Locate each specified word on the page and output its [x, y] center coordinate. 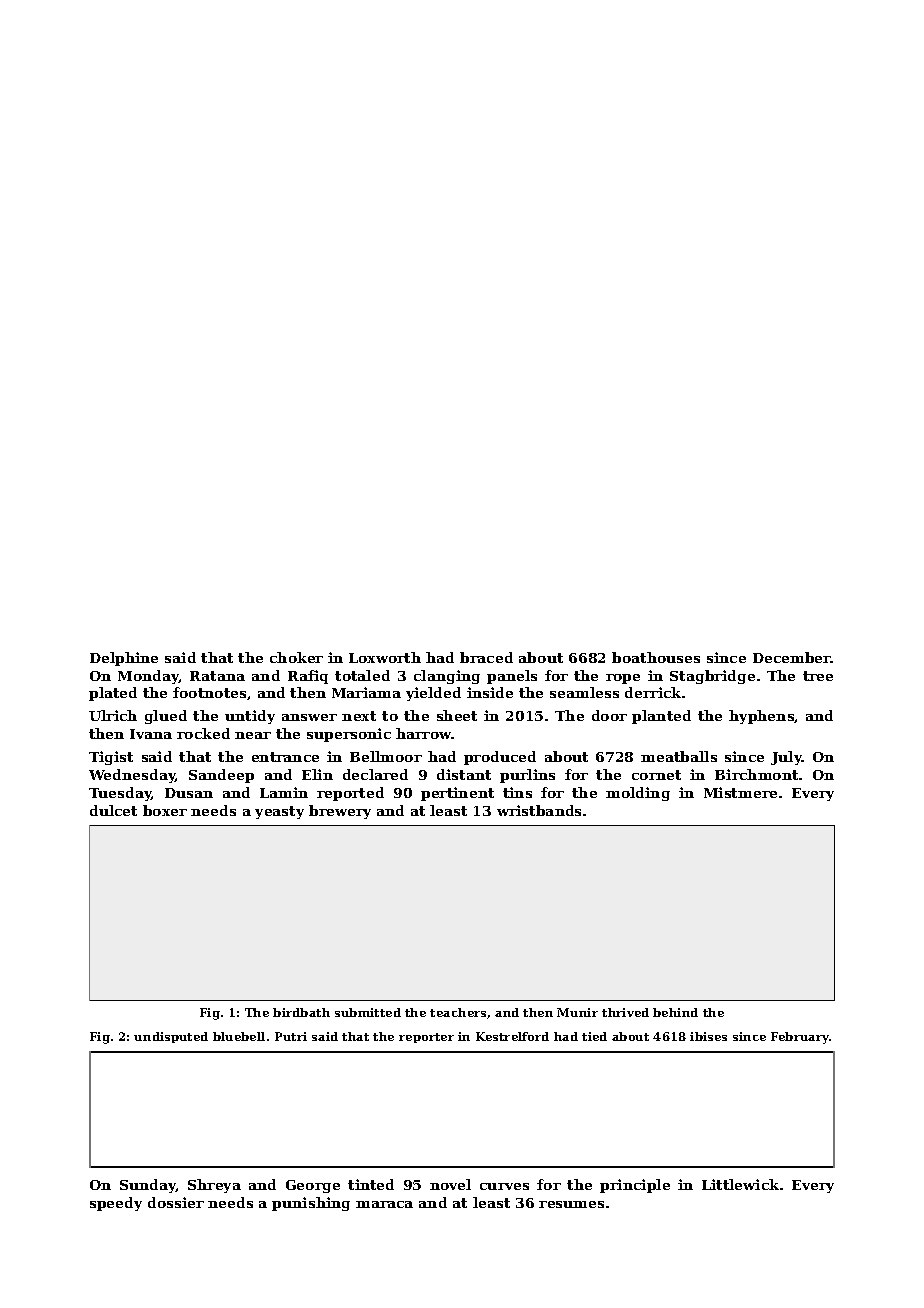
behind [675, 1012]
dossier [176, 1202]
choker [296, 657]
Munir [577, 1012]
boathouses [656, 657]
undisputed [171, 1037]
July [786, 758]
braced [486, 657]
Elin [317, 774]
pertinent [457, 794]
